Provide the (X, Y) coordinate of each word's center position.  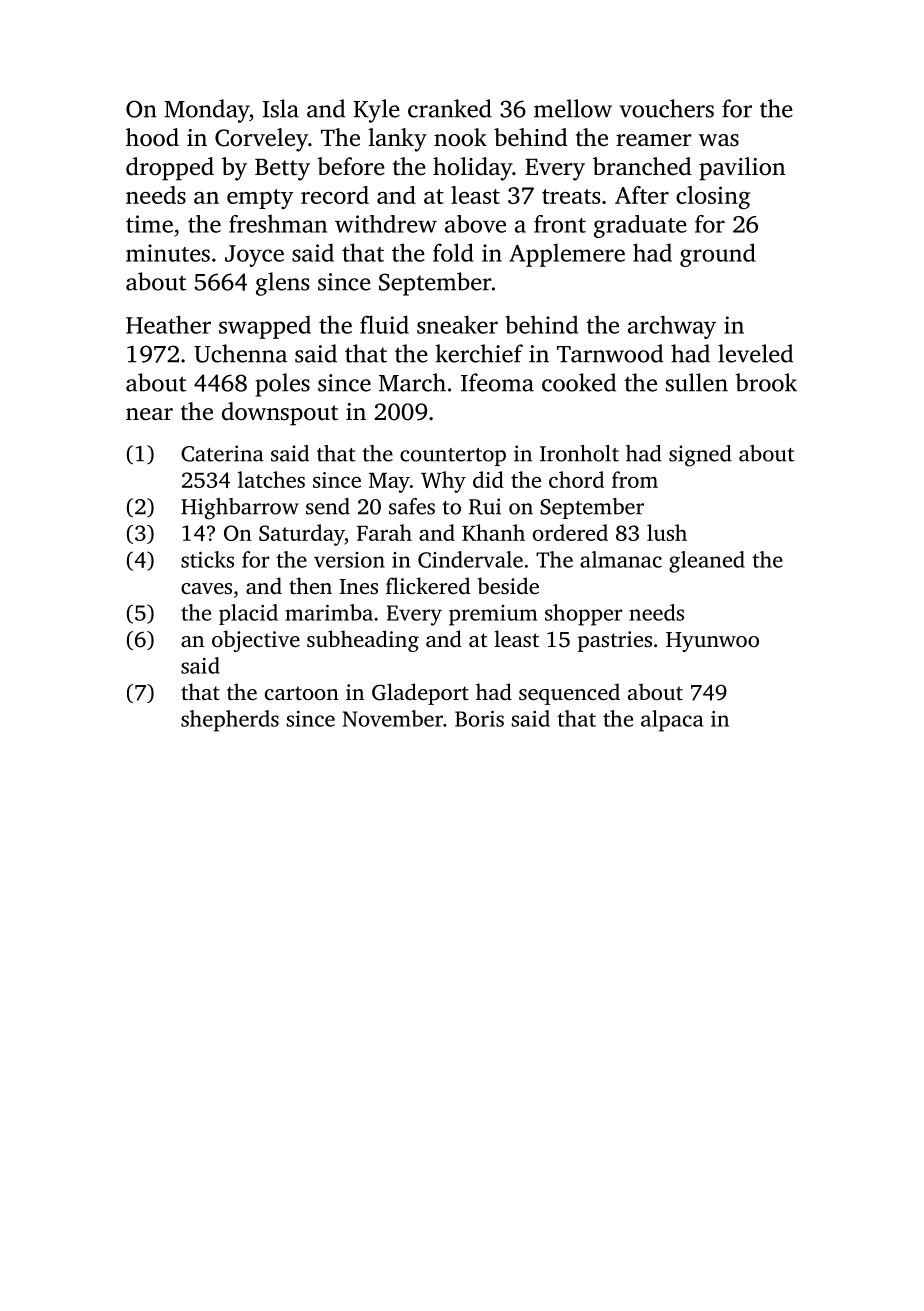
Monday (206, 111)
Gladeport (420, 694)
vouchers (666, 108)
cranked (450, 108)
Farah (384, 532)
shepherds (230, 721)
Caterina (222, 453)
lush (667, 532)
